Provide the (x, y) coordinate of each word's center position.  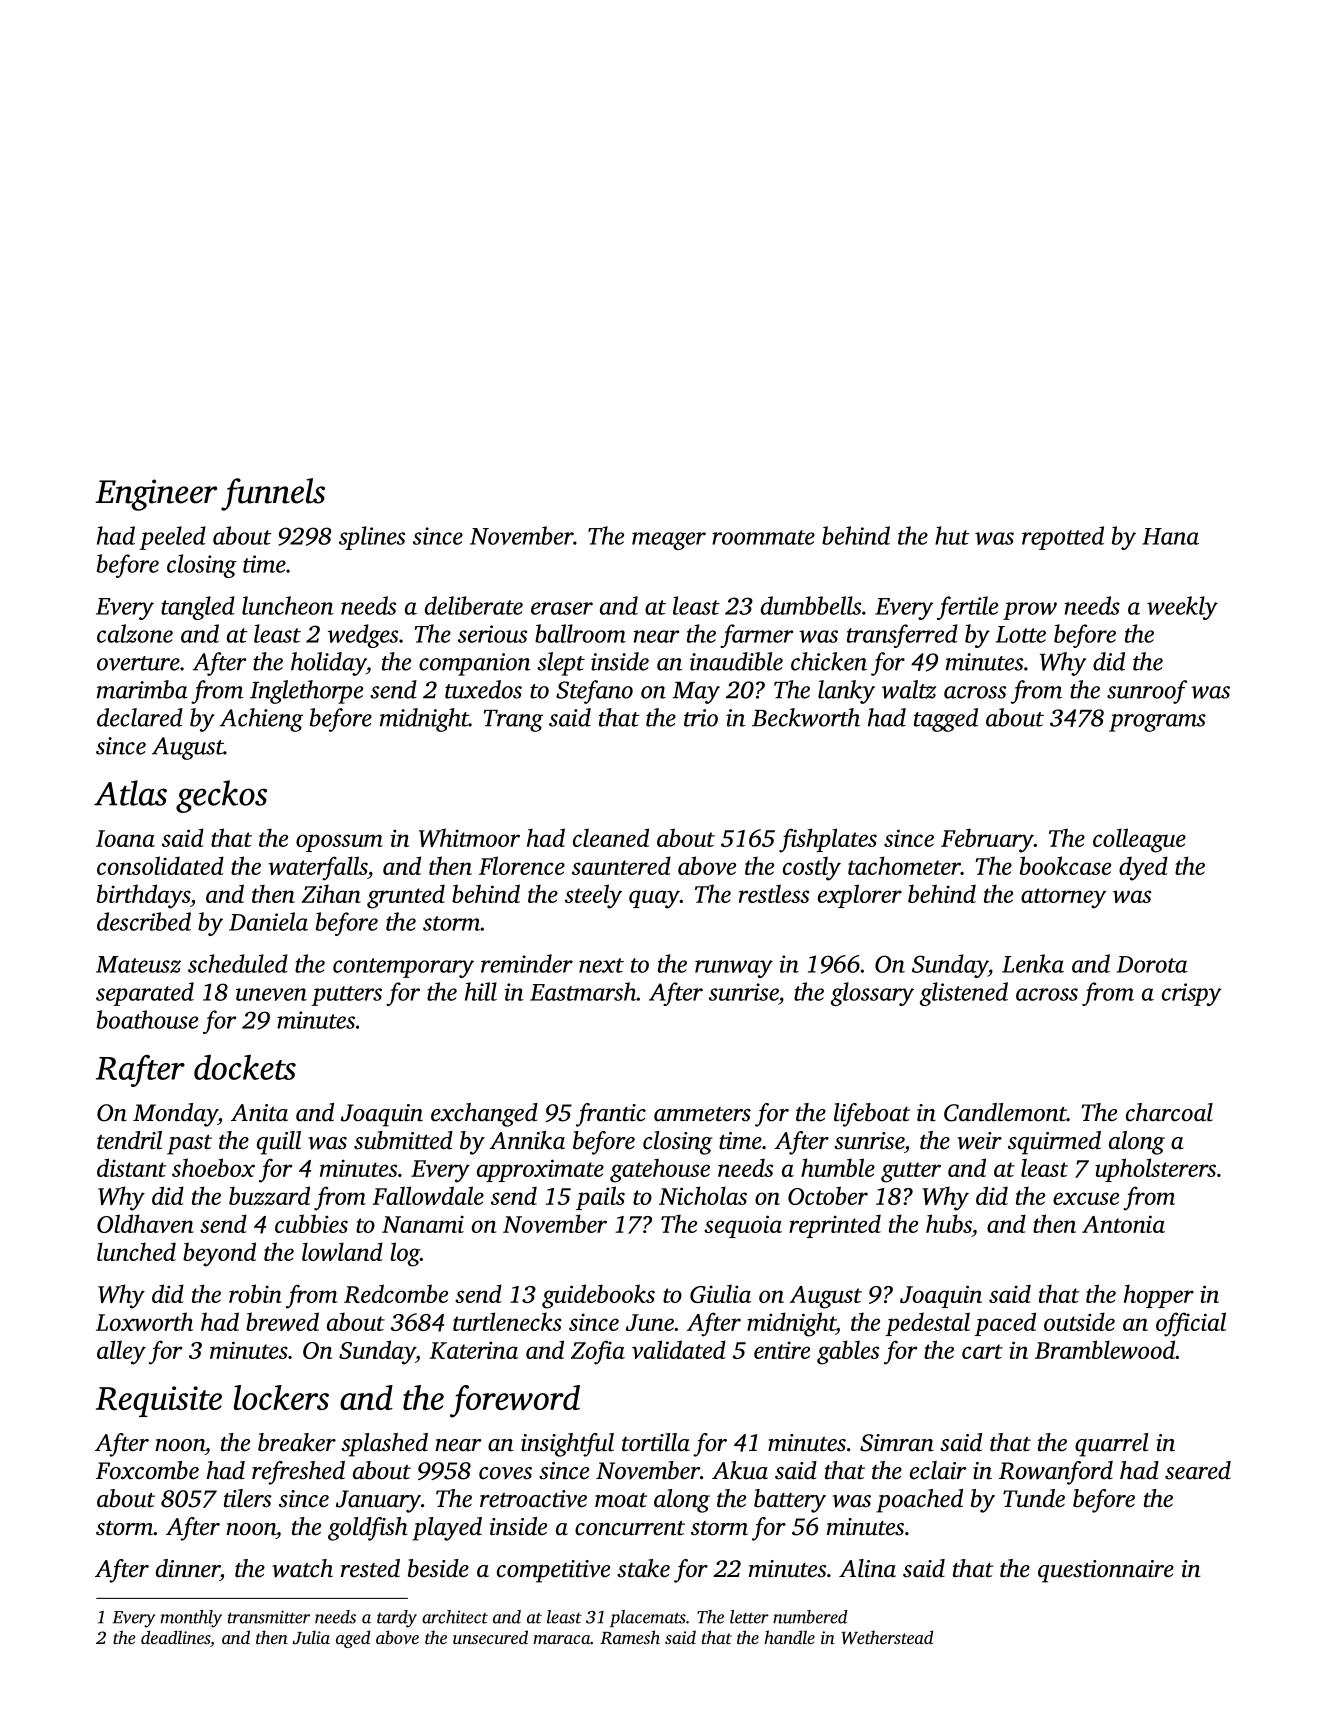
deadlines (175, 1637)
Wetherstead (887, 1637)
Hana (1170, 536)
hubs (949, 1223)
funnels (273, 494)
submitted (403, 1140)
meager (669, 541)
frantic (611, 1115)
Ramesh (630, 1637)
